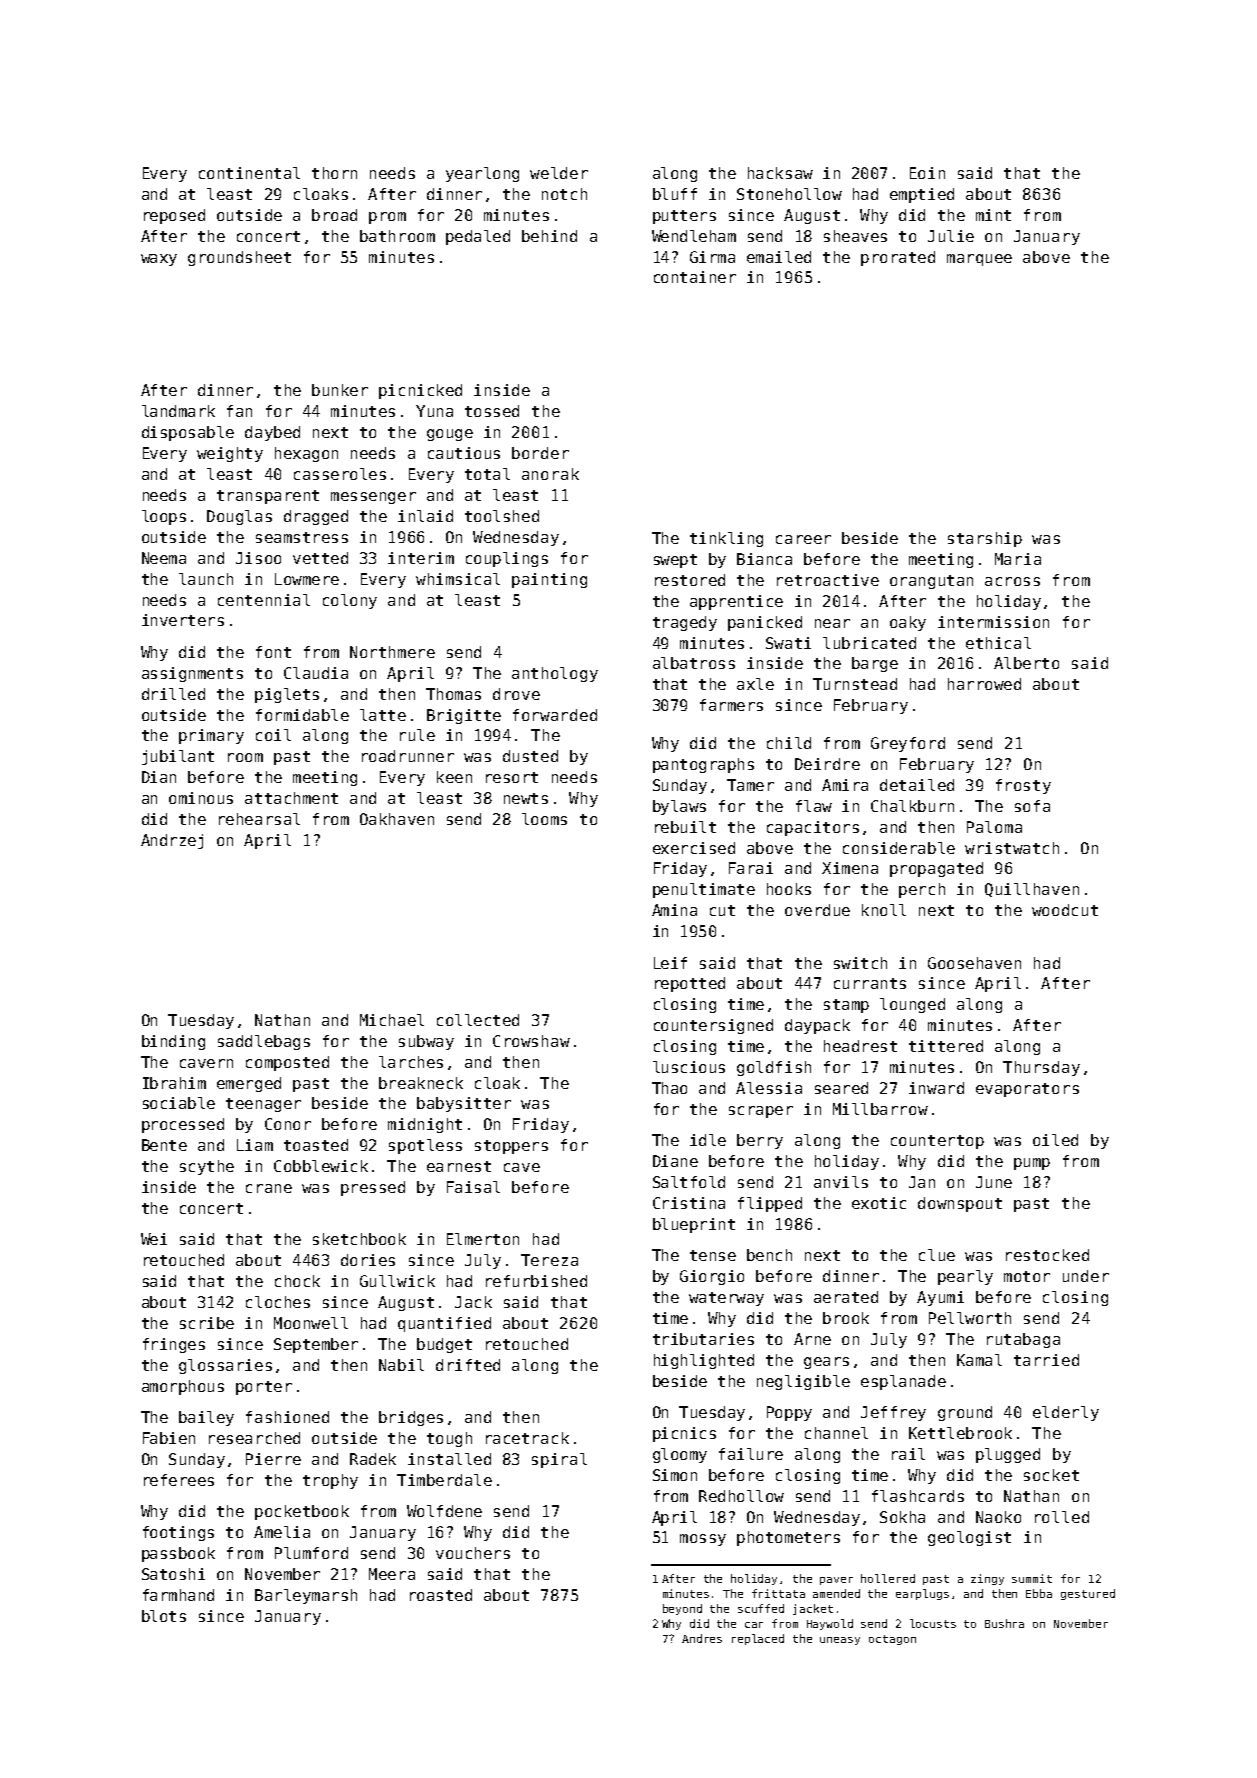 The height and width of the image is (1778, 1257). I want to click on latte, so click(383, 715).
